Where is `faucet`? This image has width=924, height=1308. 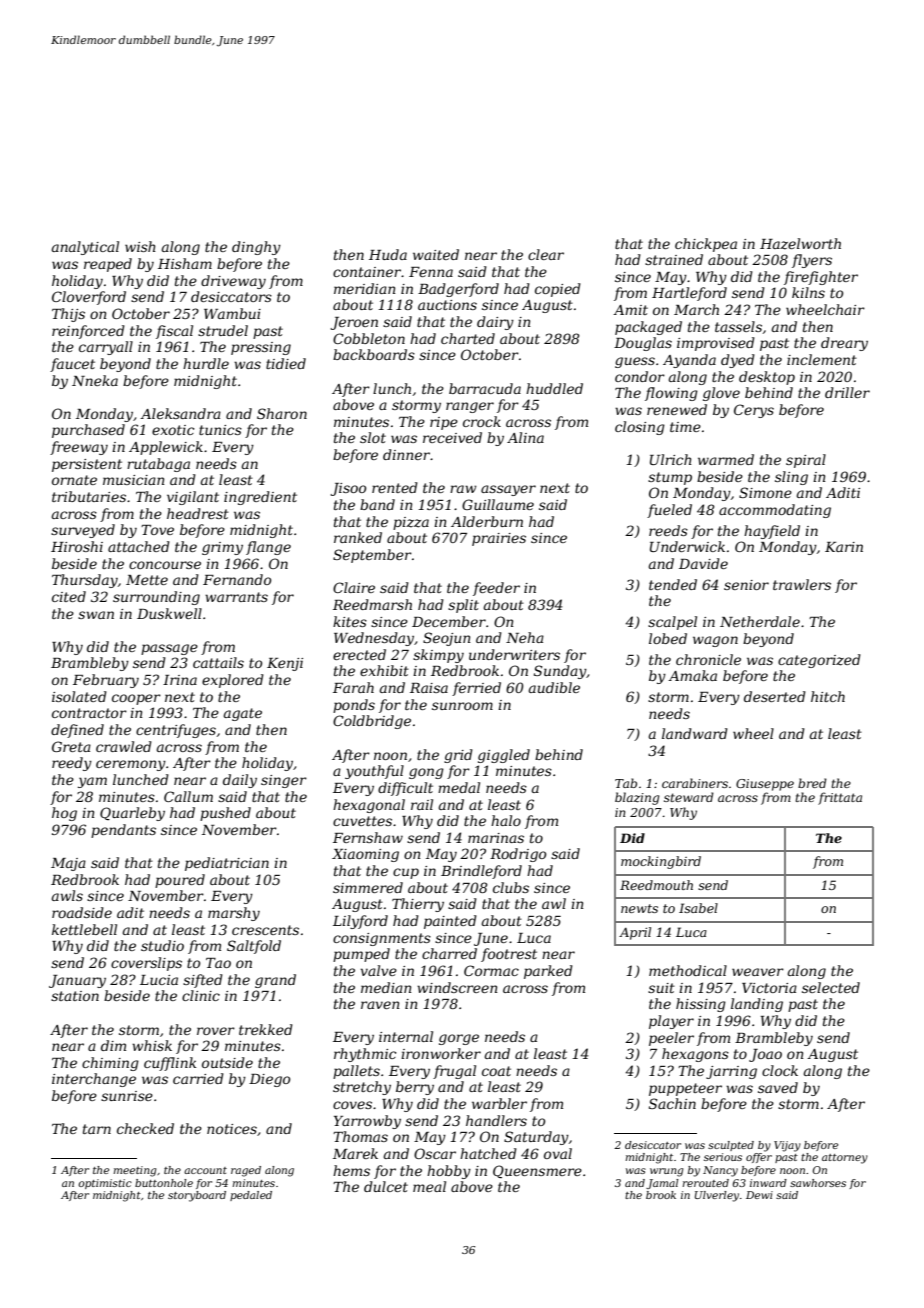 faucet is located at coordinates (72, 365).
